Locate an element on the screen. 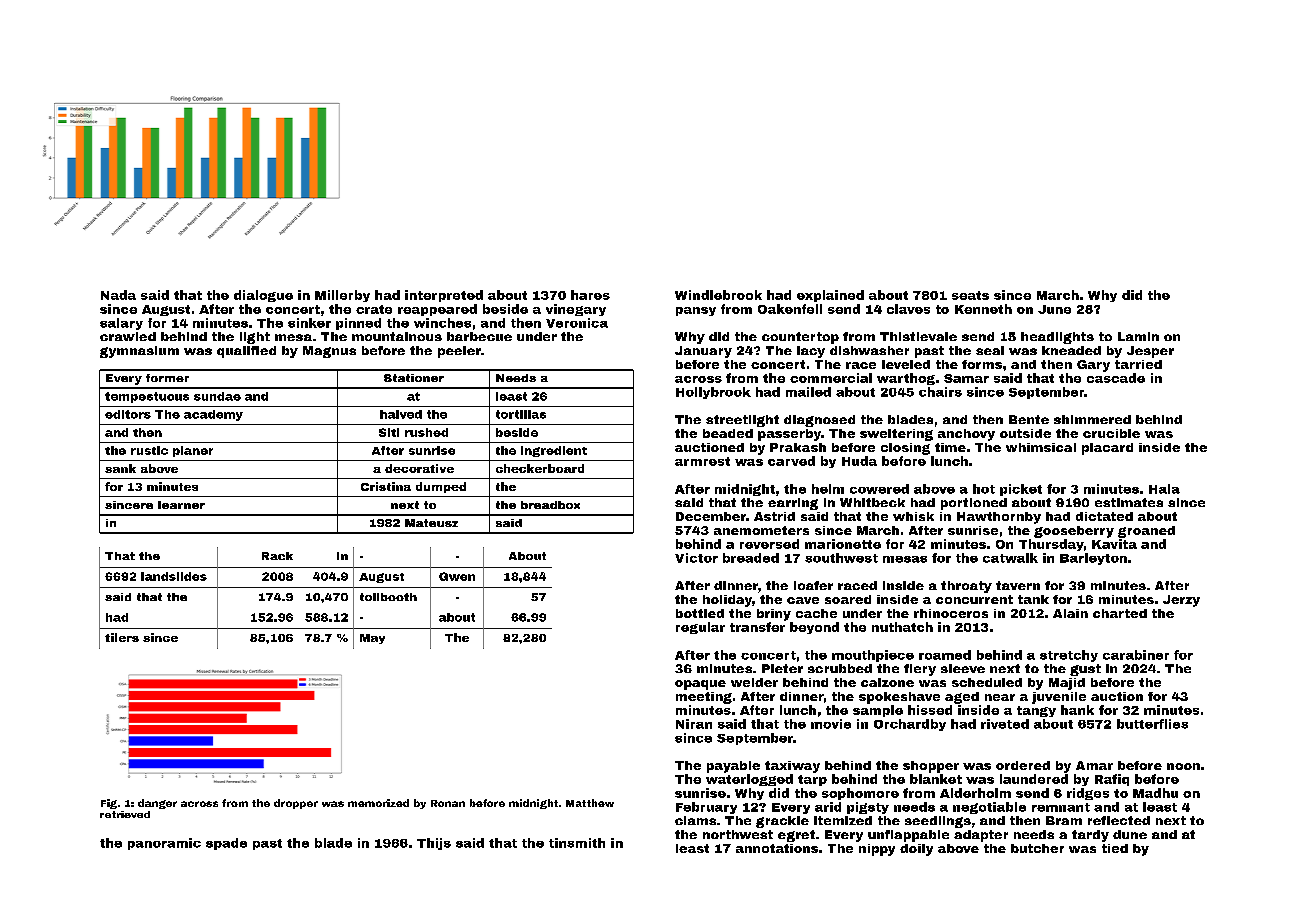  memorized is located at coordinates (378, 803).
